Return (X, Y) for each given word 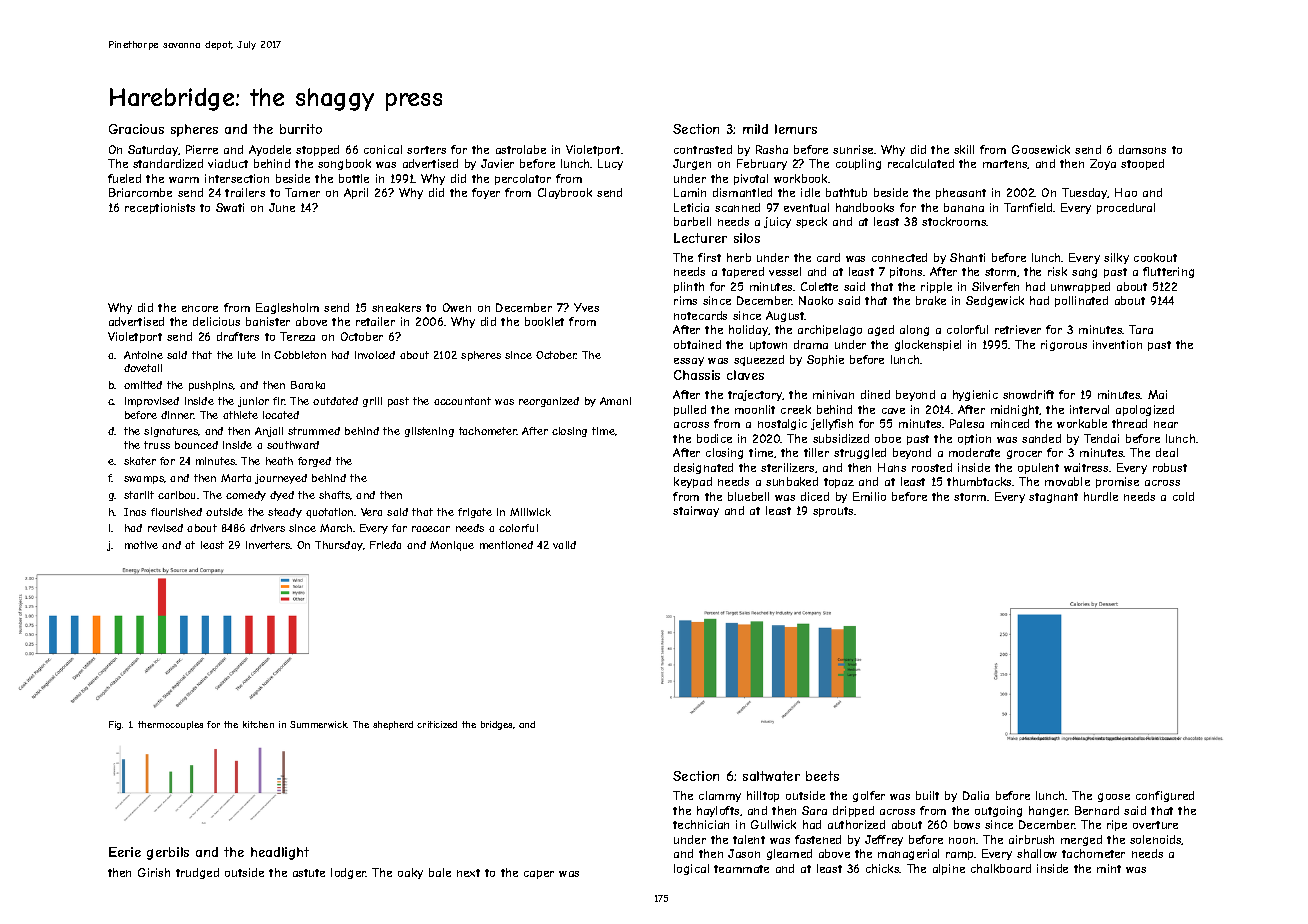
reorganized (549, 402)
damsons (1142, 149)
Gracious (136, 129)
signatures (171, 432)
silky (1116, 258)
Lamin (690, 192)
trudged (197, 873)
